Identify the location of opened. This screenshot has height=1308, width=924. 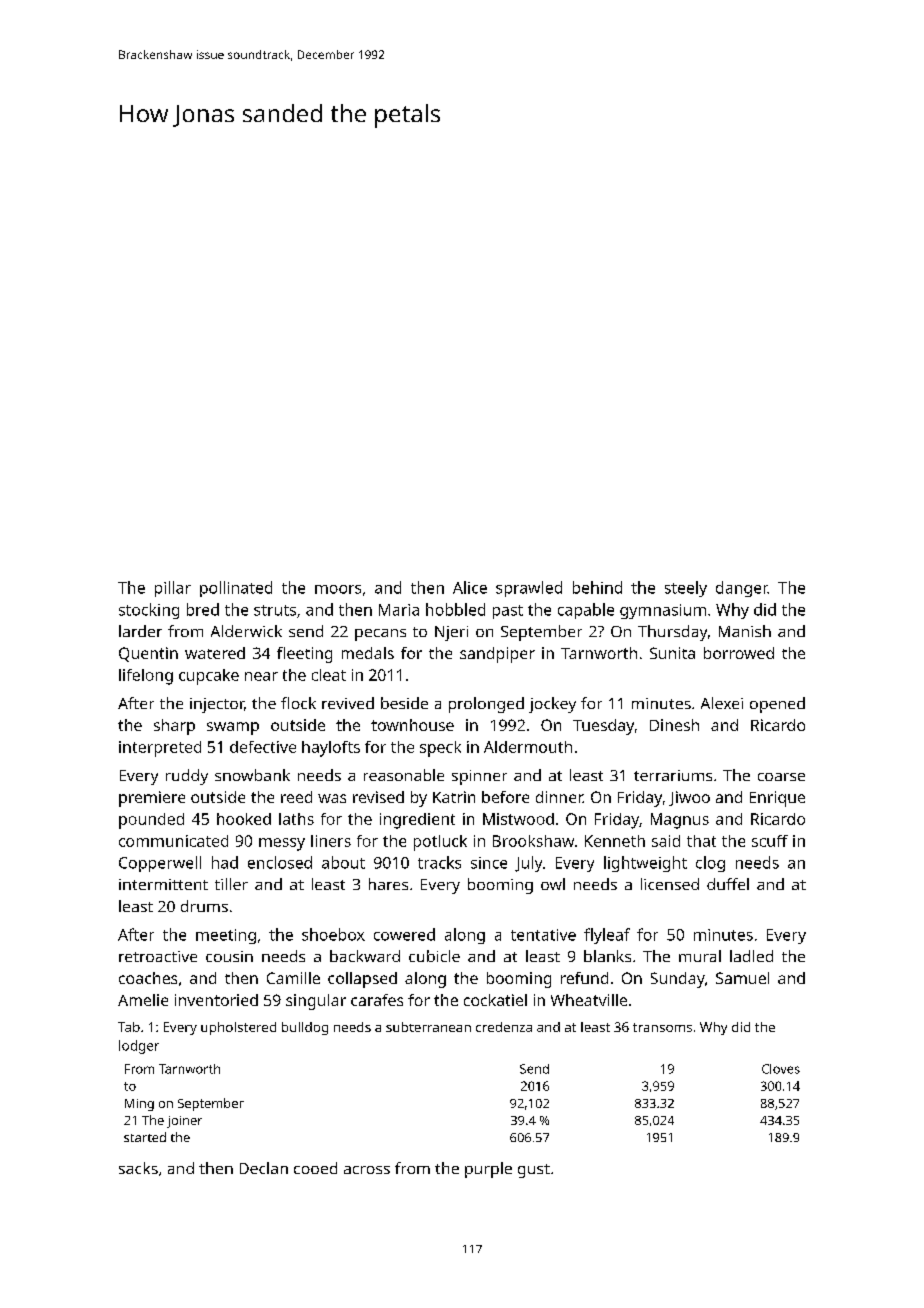
(777, 705).
